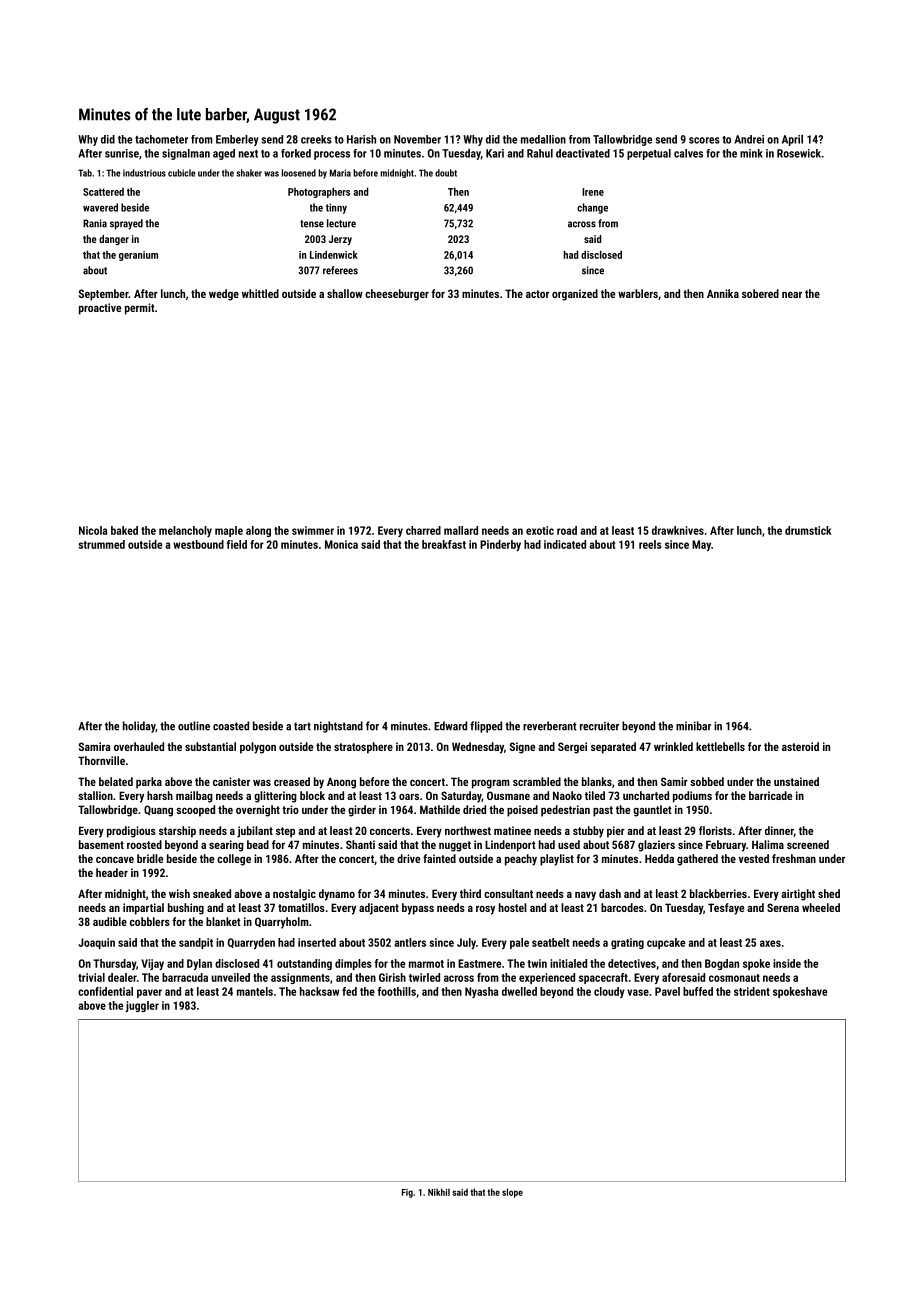 The image size is (924, 1308). What do you see at coordinates (485, 910) in the screenshot?
I see `rosy` at bounding box center [485, 910].
